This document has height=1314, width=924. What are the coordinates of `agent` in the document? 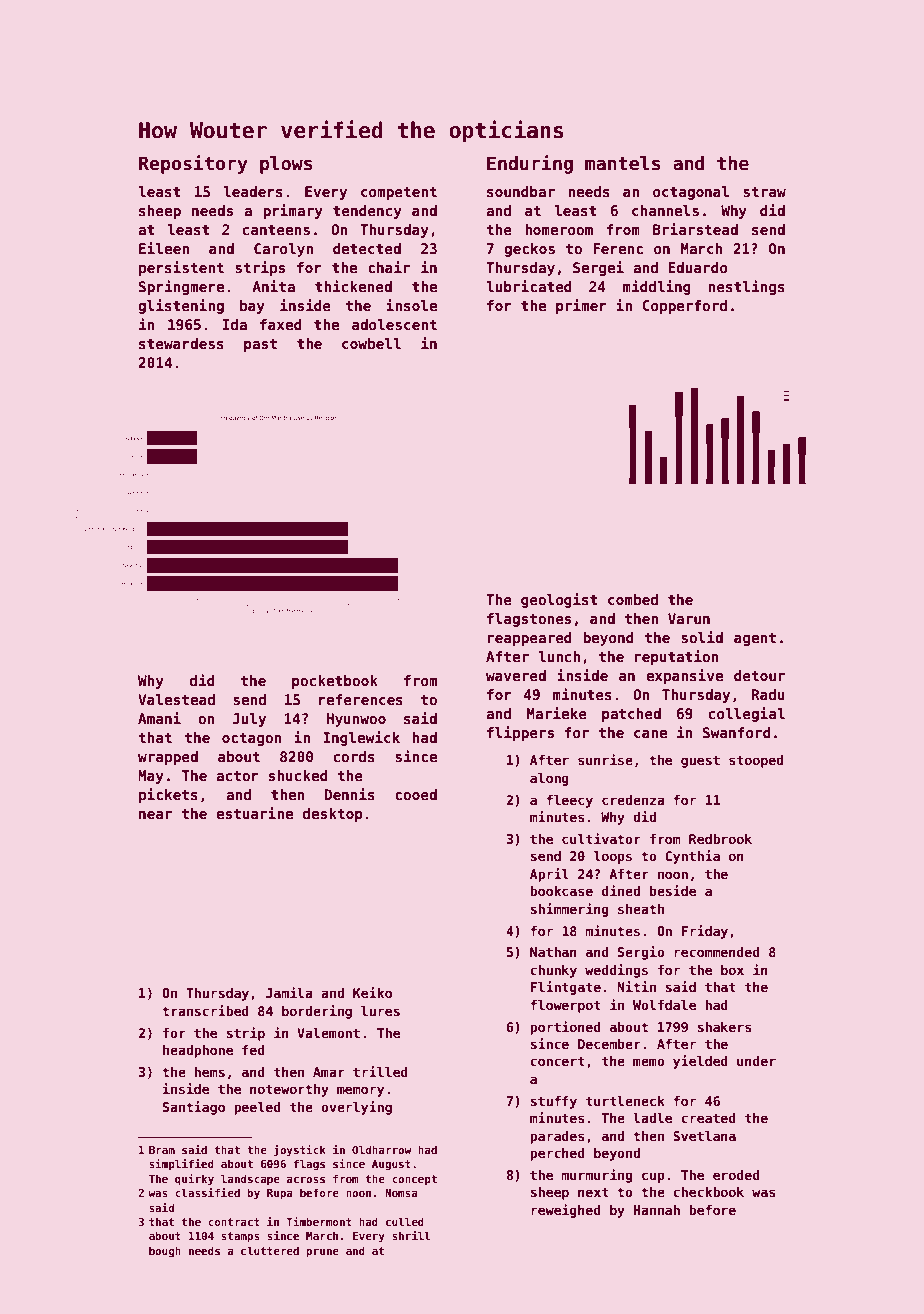 It's located at (755, 639).
